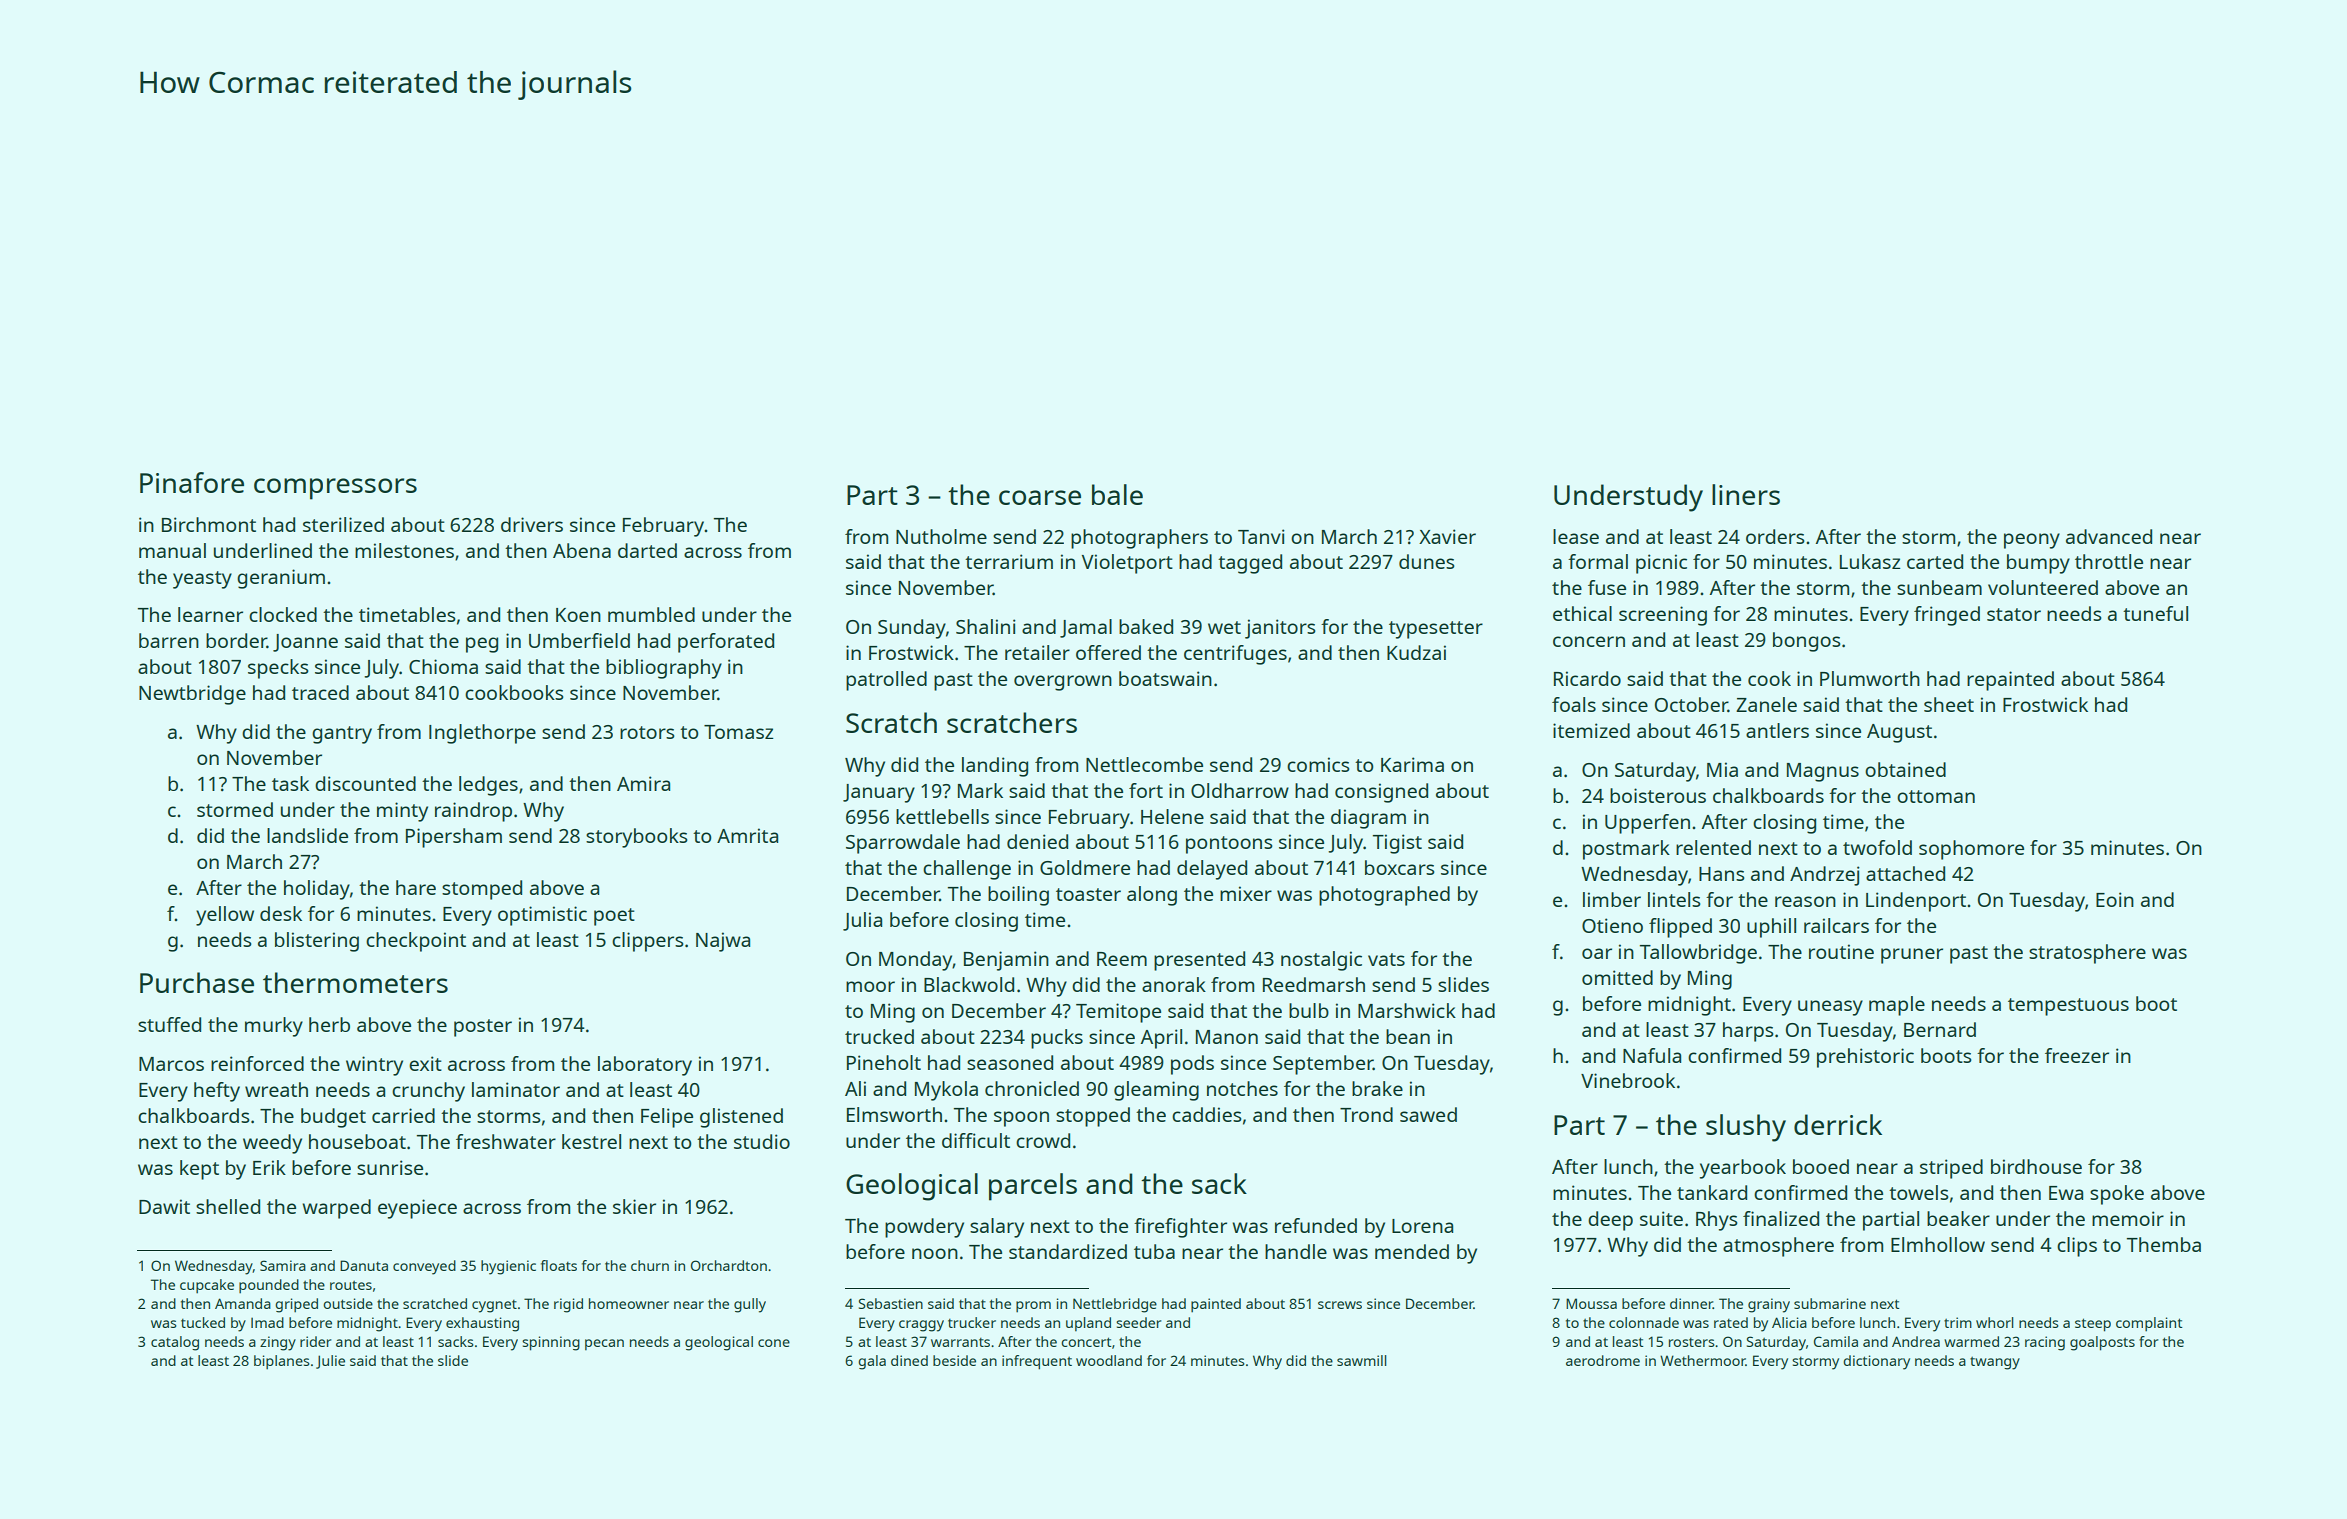  I want to click on seasoned, so click(1010, 1062).
